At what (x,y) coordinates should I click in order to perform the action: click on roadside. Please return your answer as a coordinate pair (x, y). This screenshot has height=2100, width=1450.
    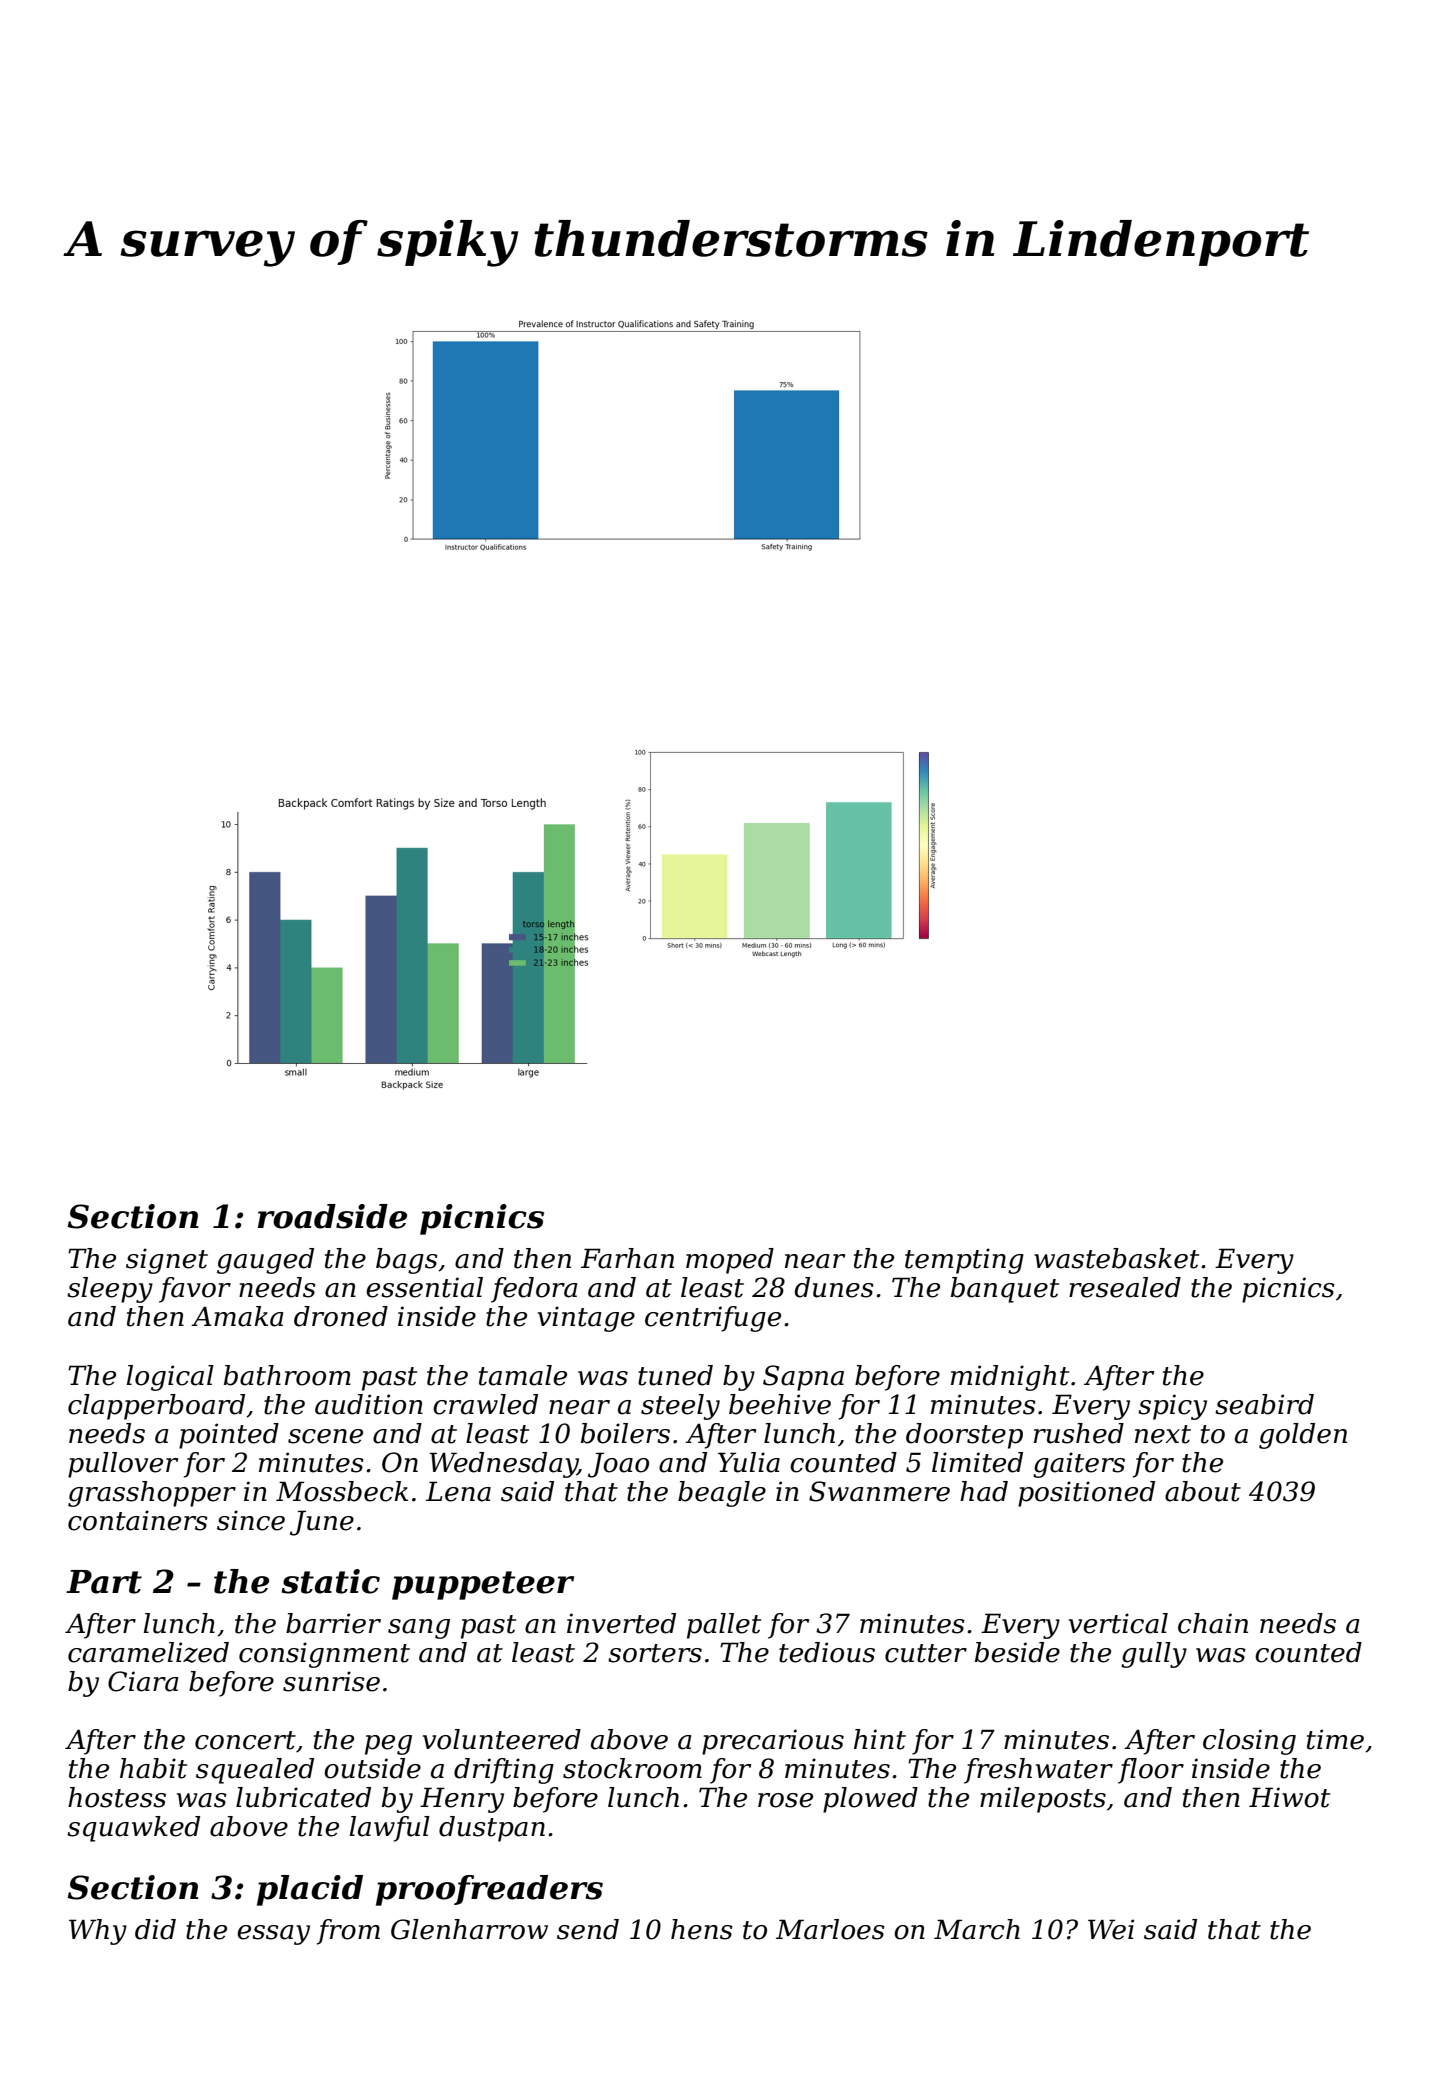
    Looking at the image, I should click on (332, 1216).
